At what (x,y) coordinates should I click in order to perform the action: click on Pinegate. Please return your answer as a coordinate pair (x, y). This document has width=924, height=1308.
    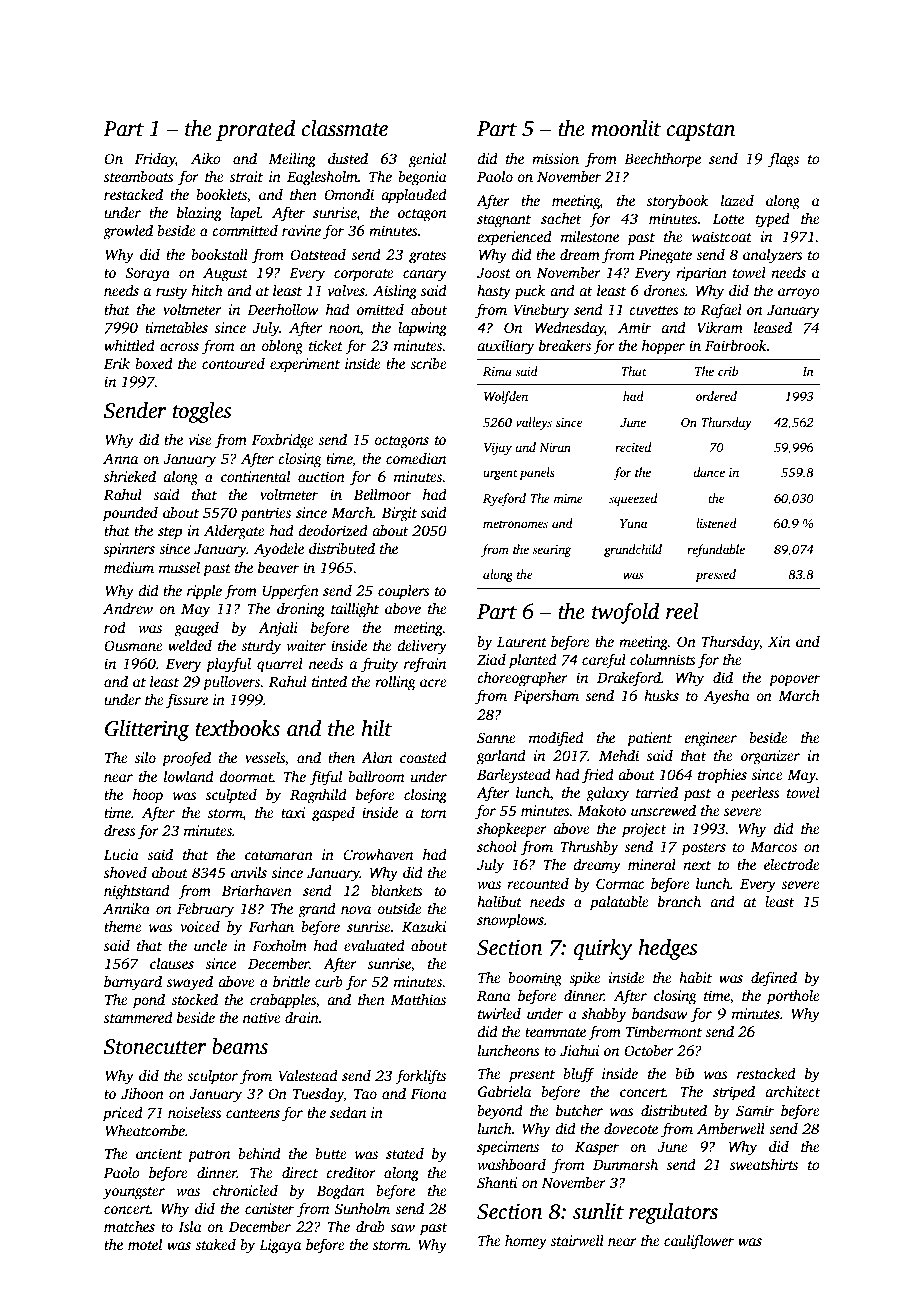
    Looking at the image, I should click on (665, 256).
